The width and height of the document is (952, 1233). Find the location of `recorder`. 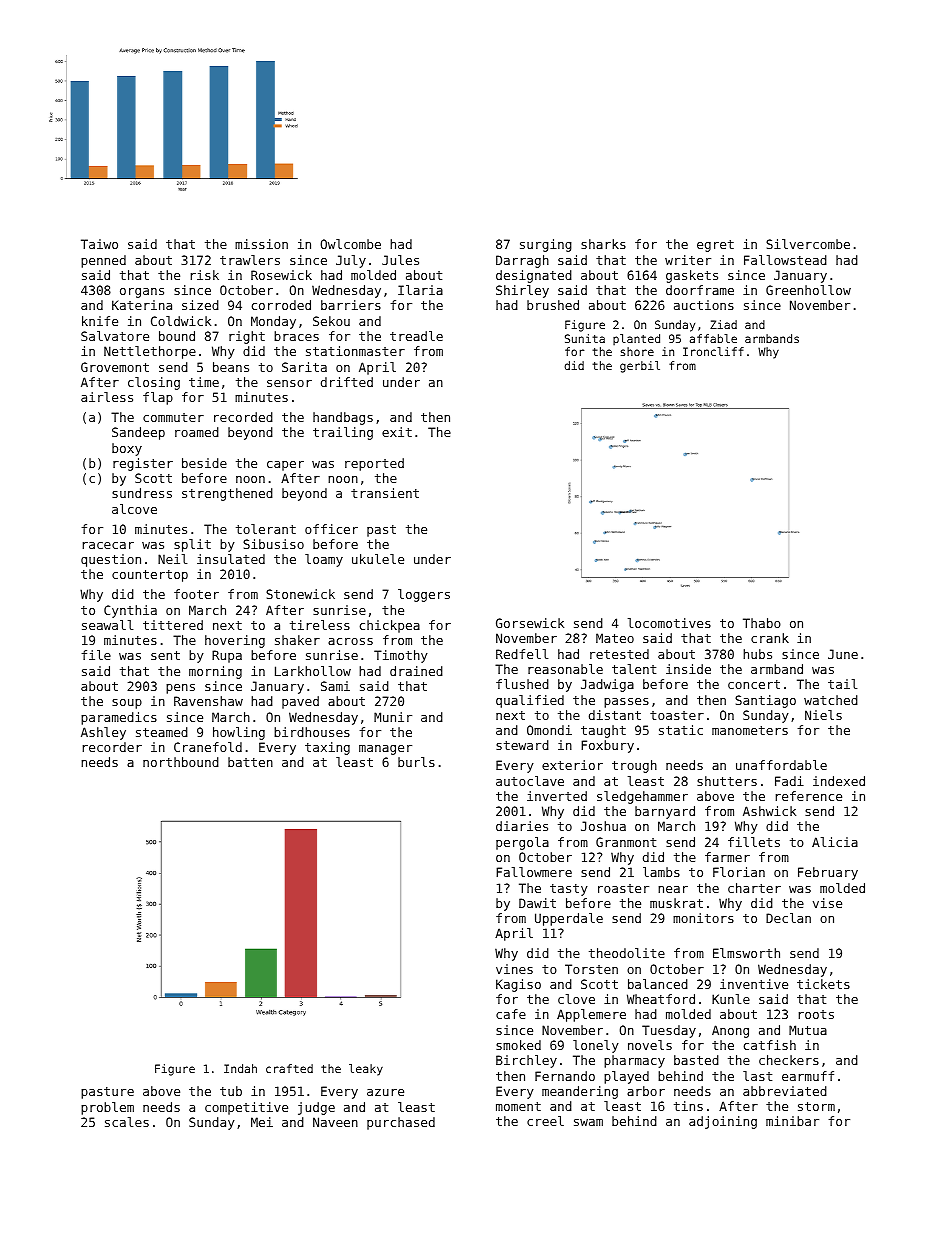

recorder is located at coordinates (112, 747).
